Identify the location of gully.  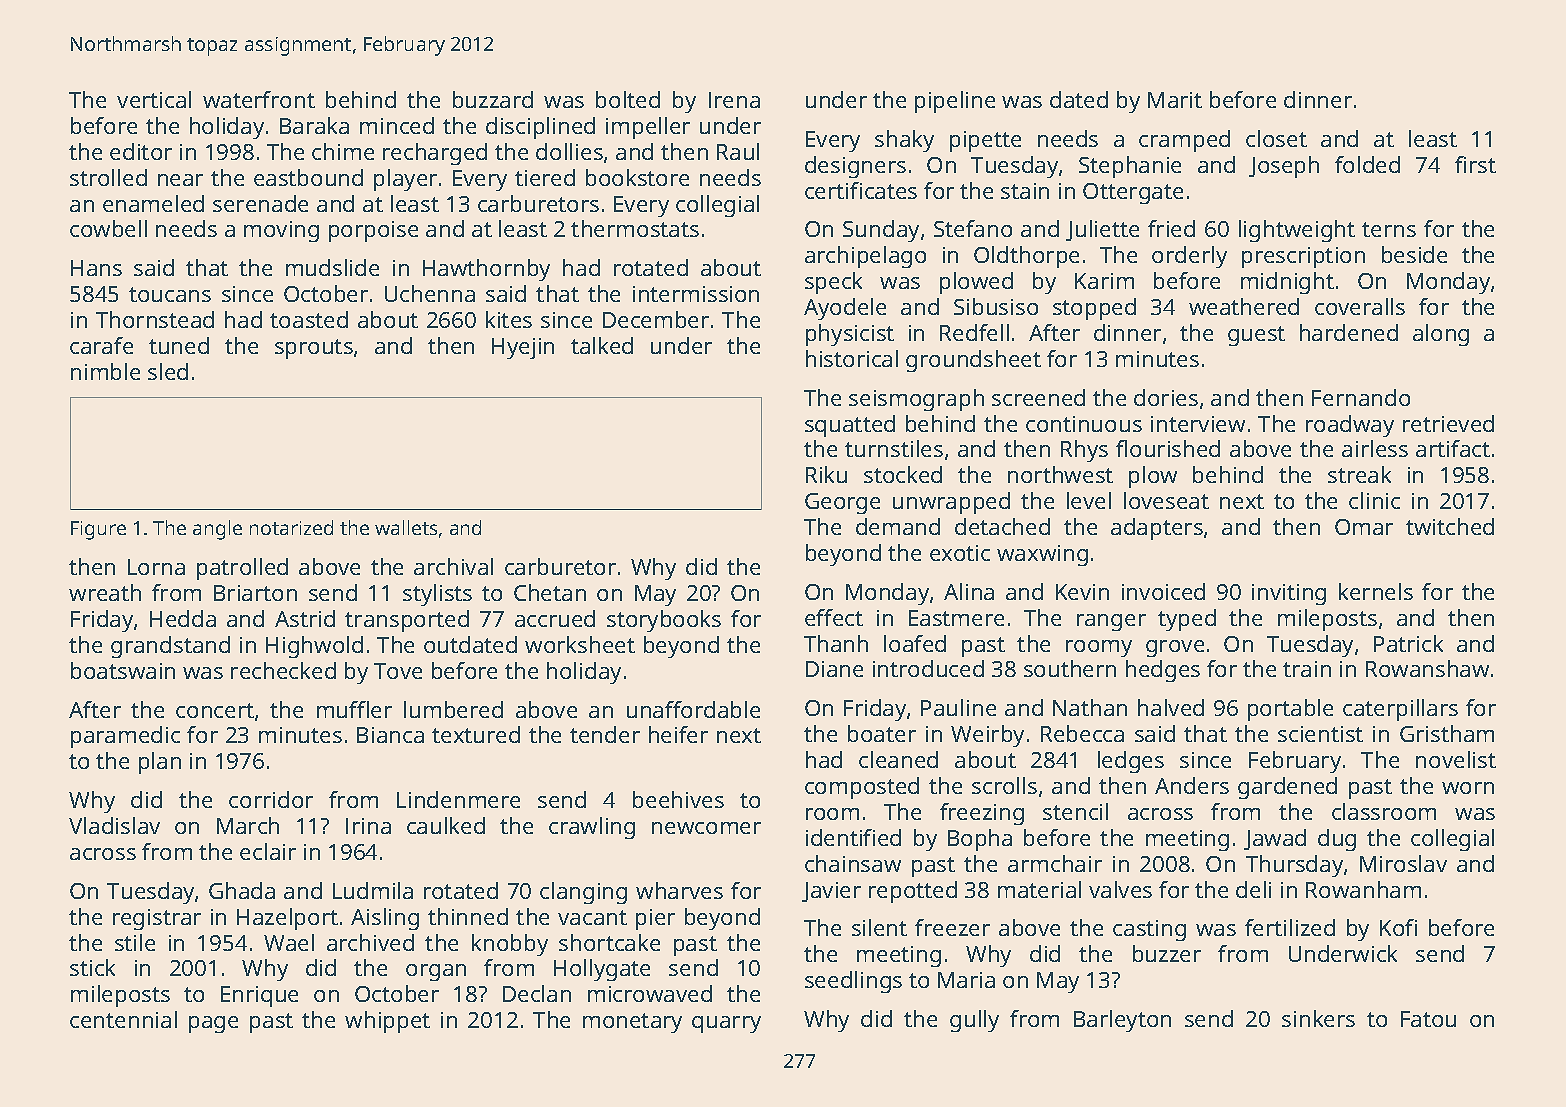
(974, 1021).
